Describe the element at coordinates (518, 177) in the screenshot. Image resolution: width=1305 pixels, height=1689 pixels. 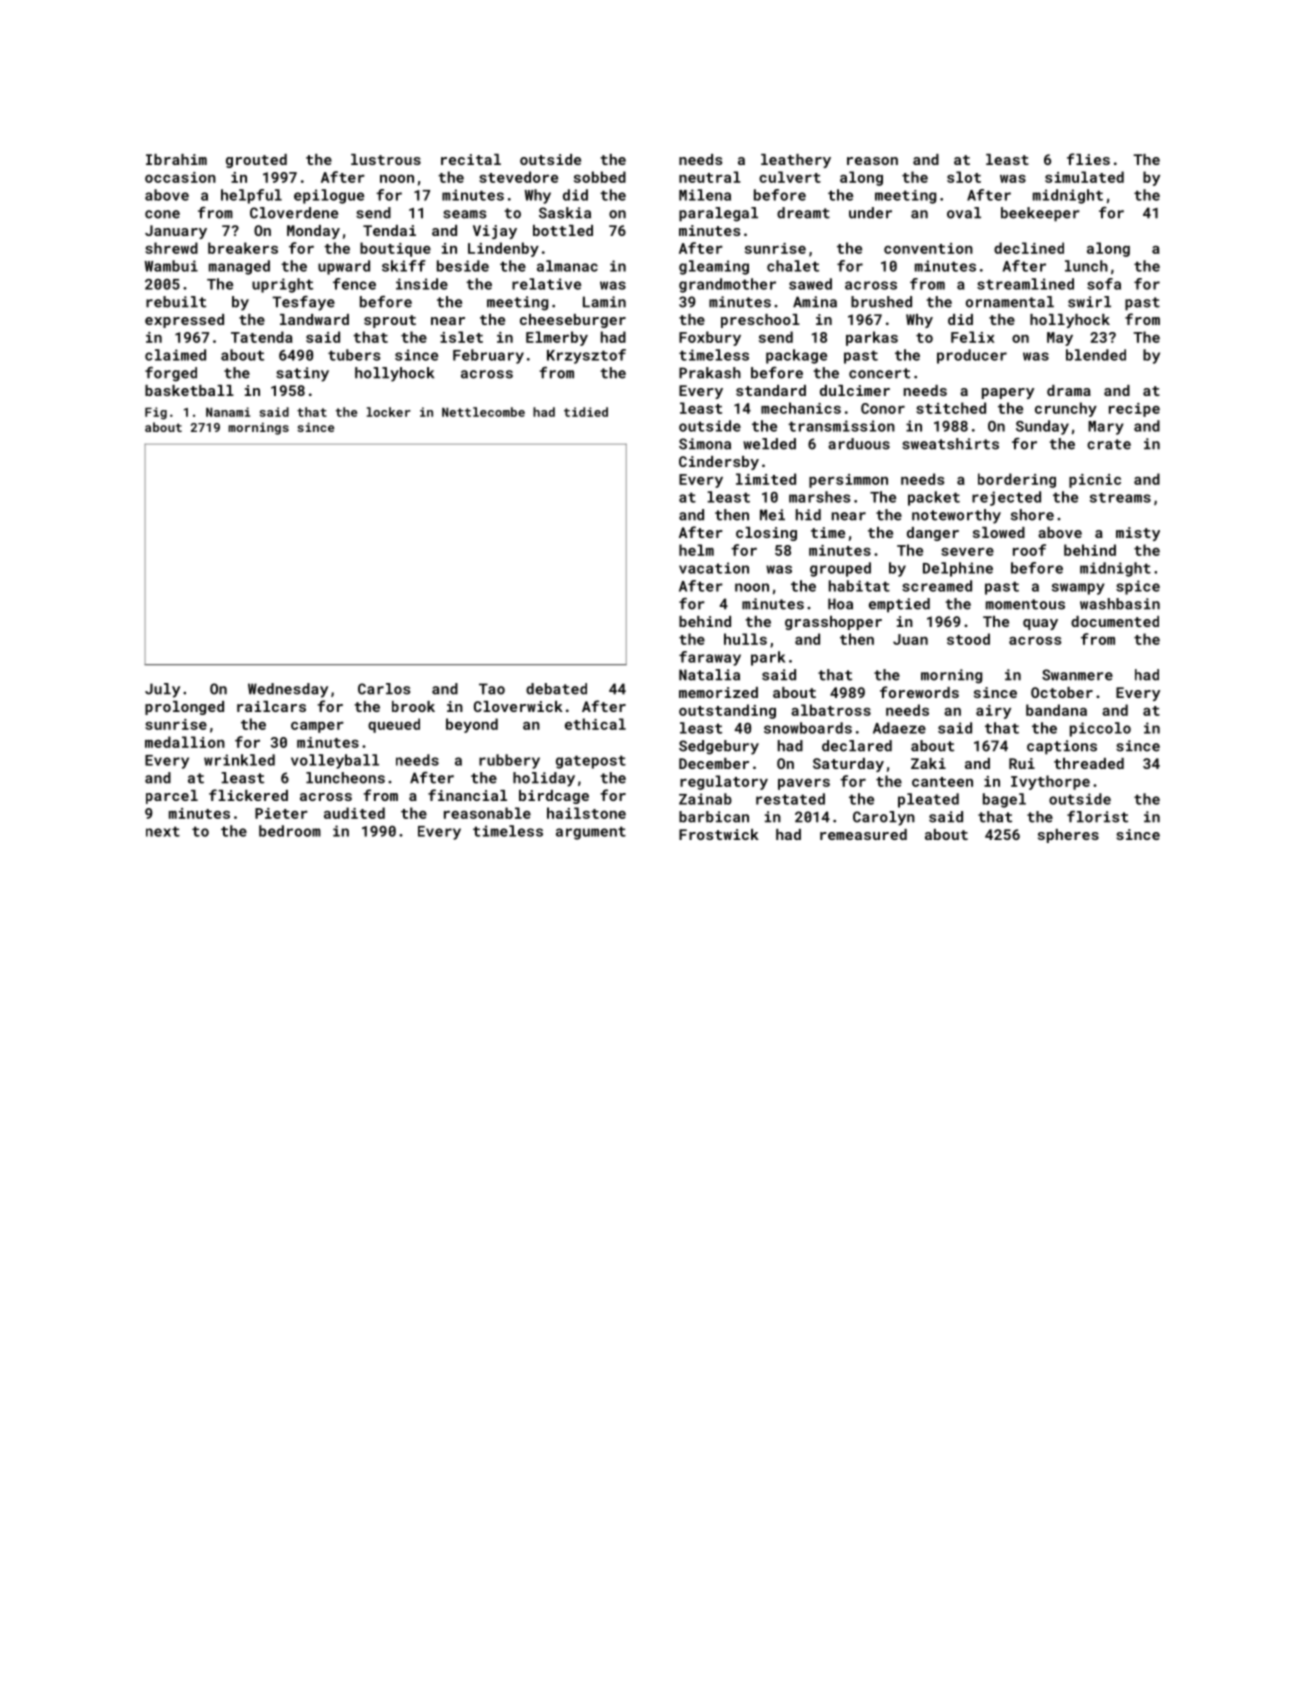
I see `stevedore` at that location.
